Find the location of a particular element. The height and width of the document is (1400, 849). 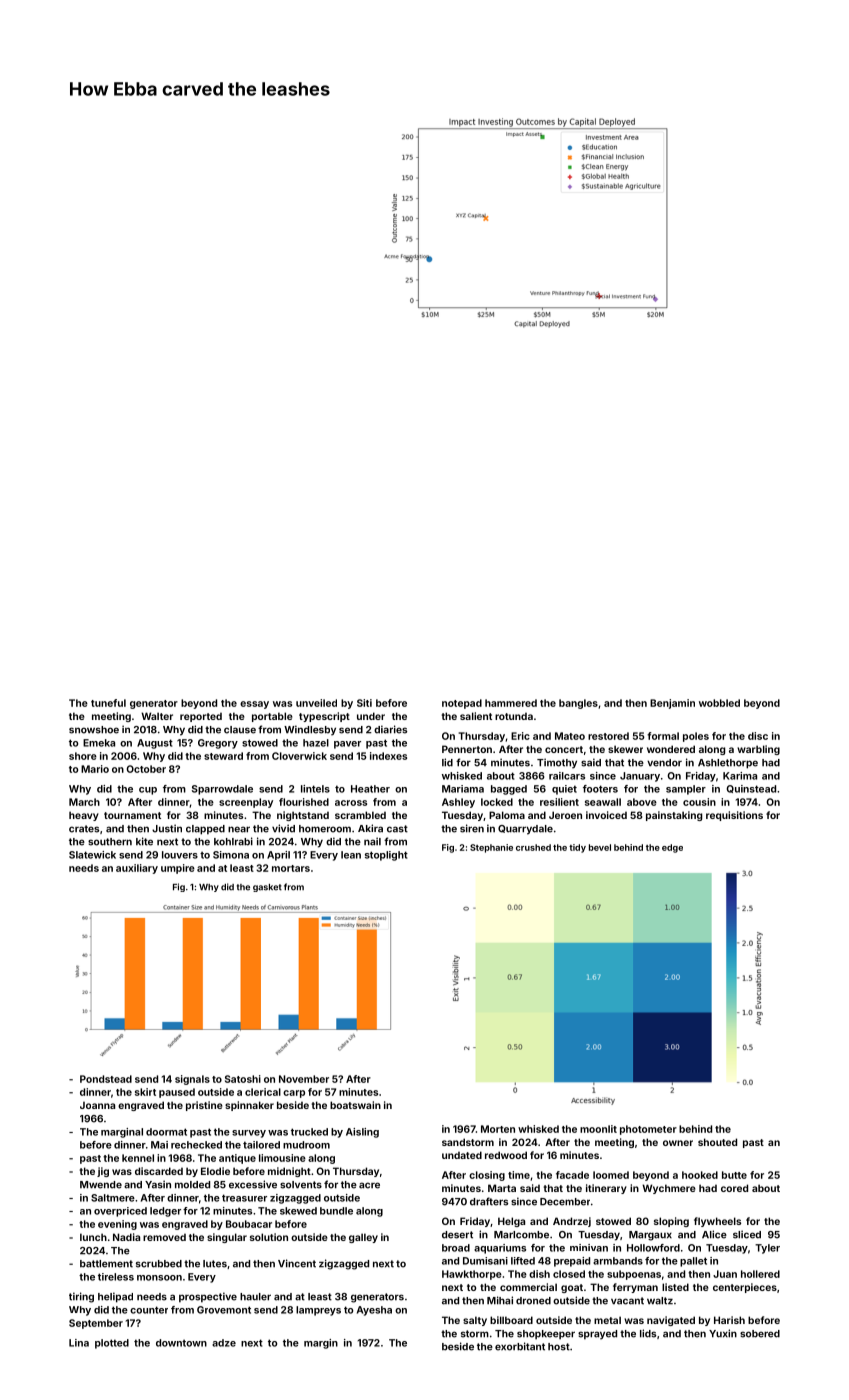

bevel is located at coordinates (600, 847).
